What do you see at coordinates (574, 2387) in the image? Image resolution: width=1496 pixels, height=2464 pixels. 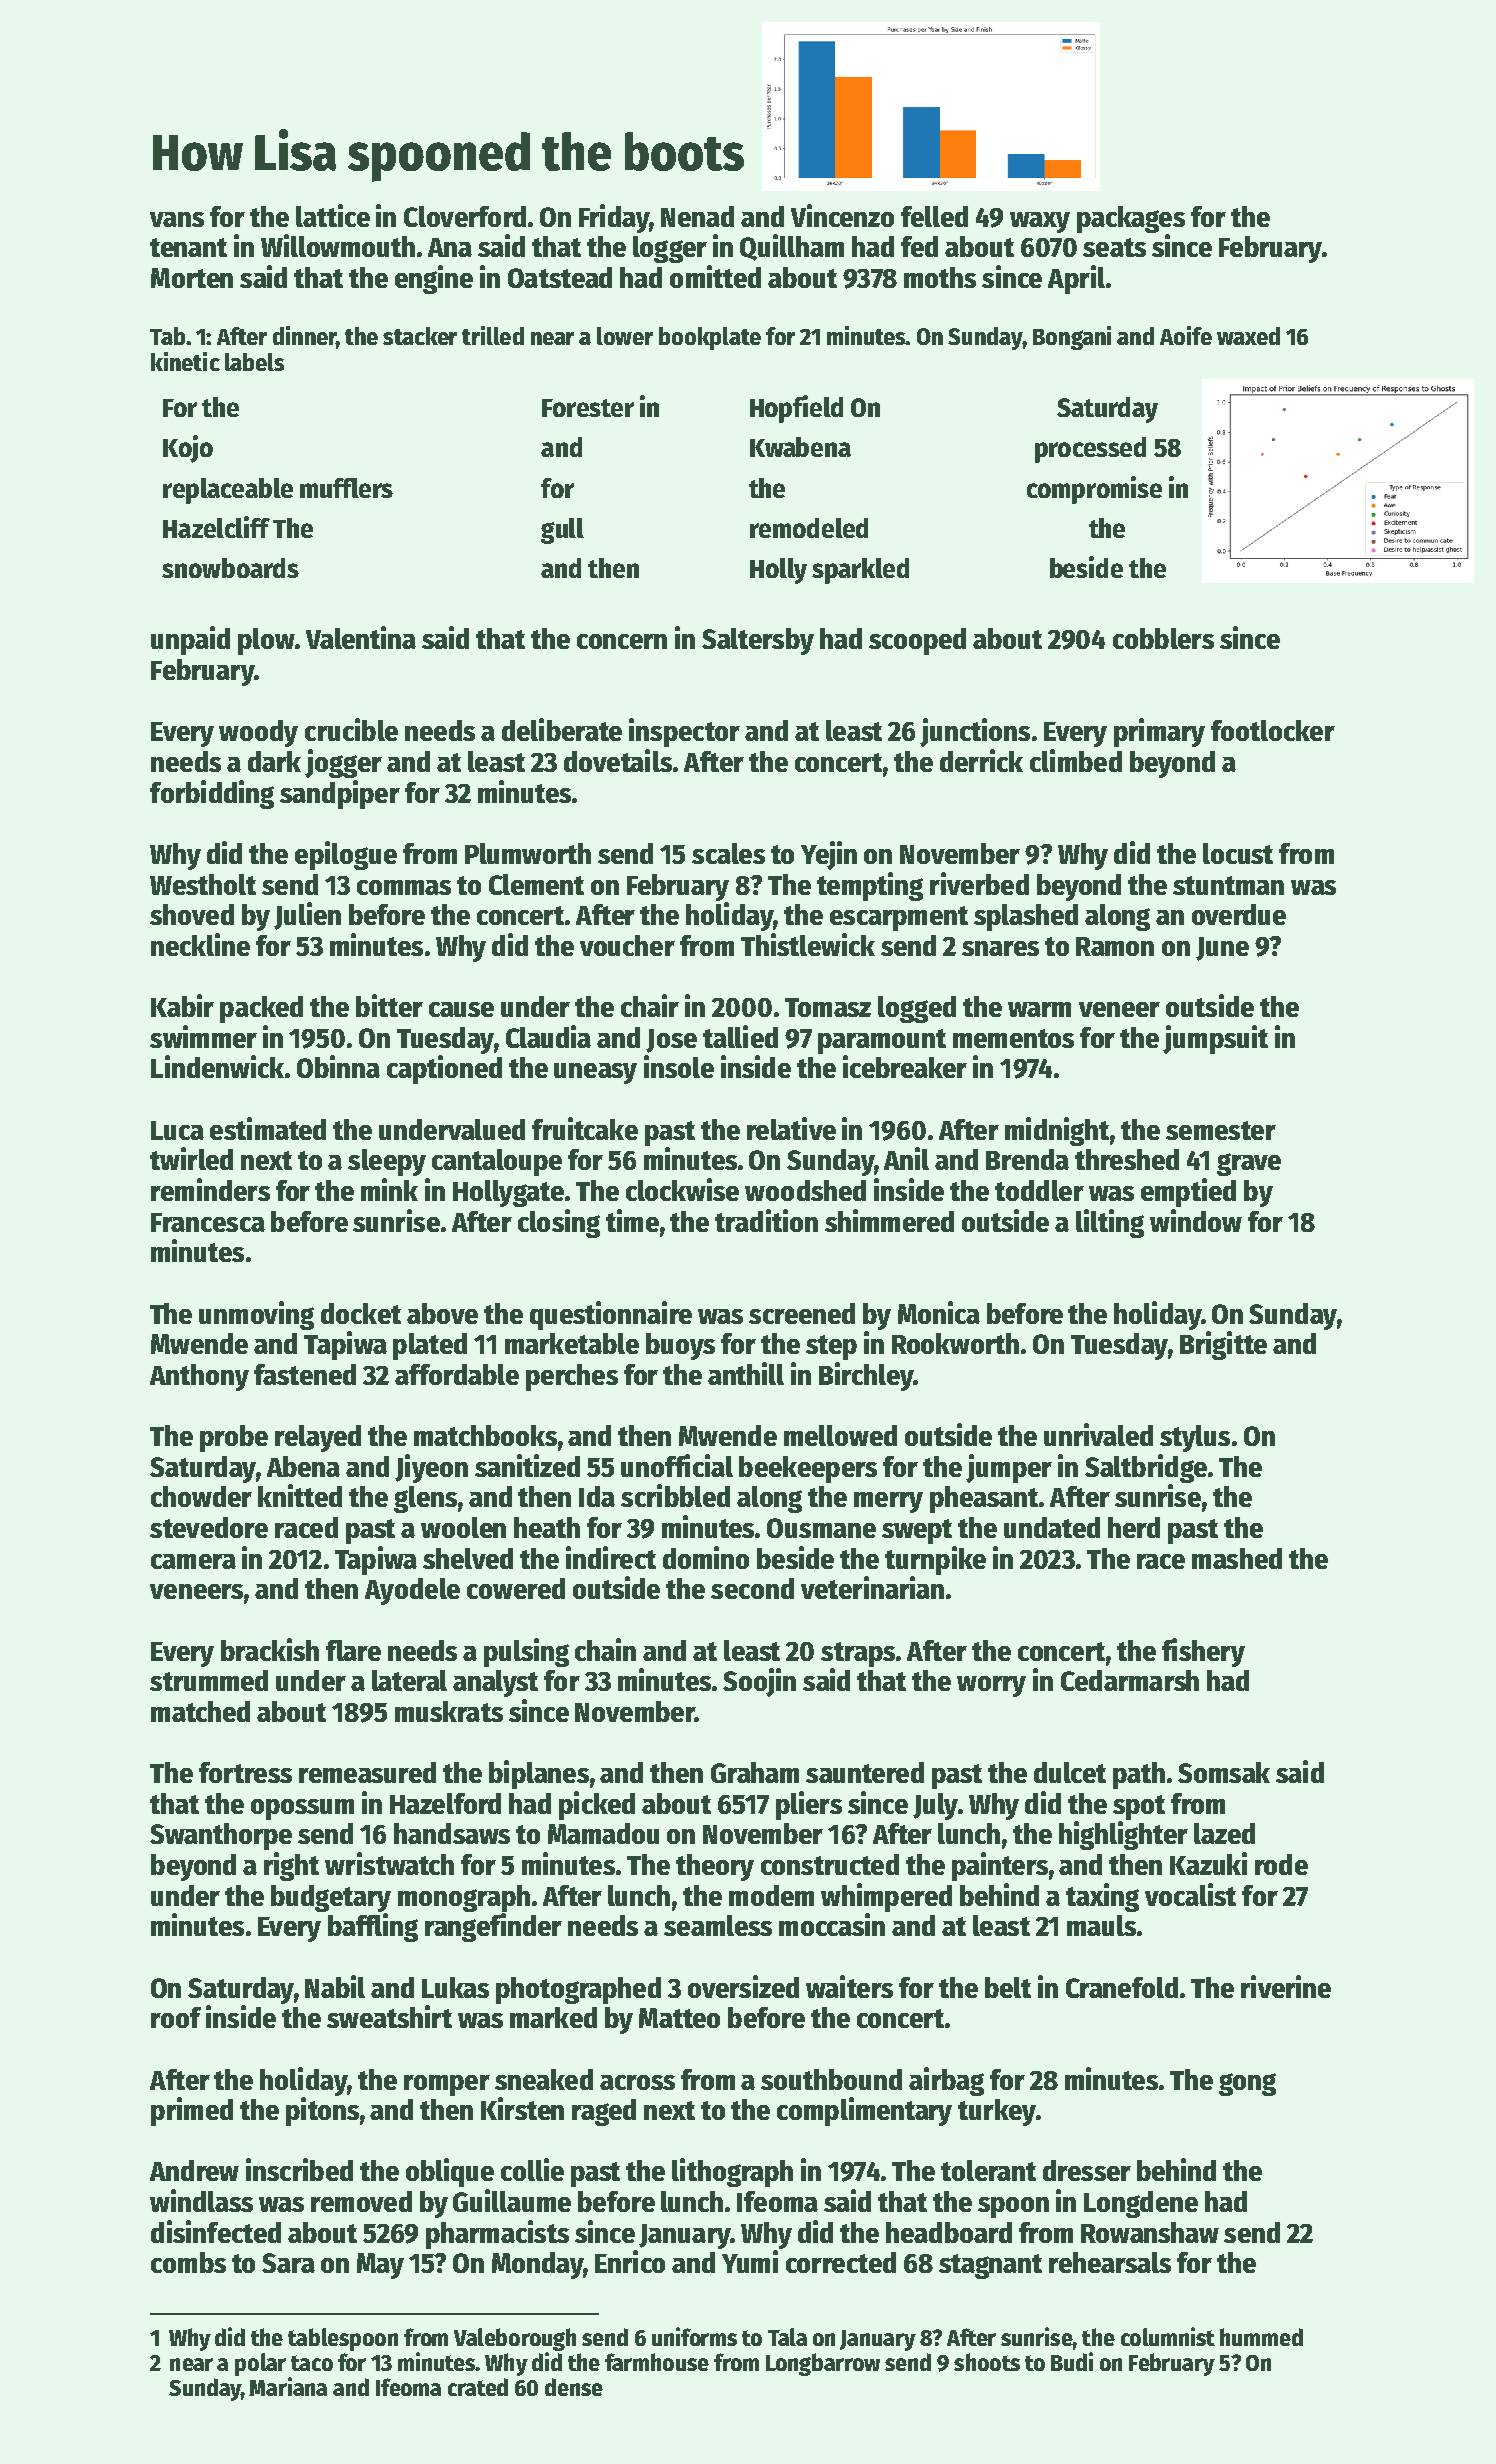 I see `dense` at bounding box center [574, 2387].
